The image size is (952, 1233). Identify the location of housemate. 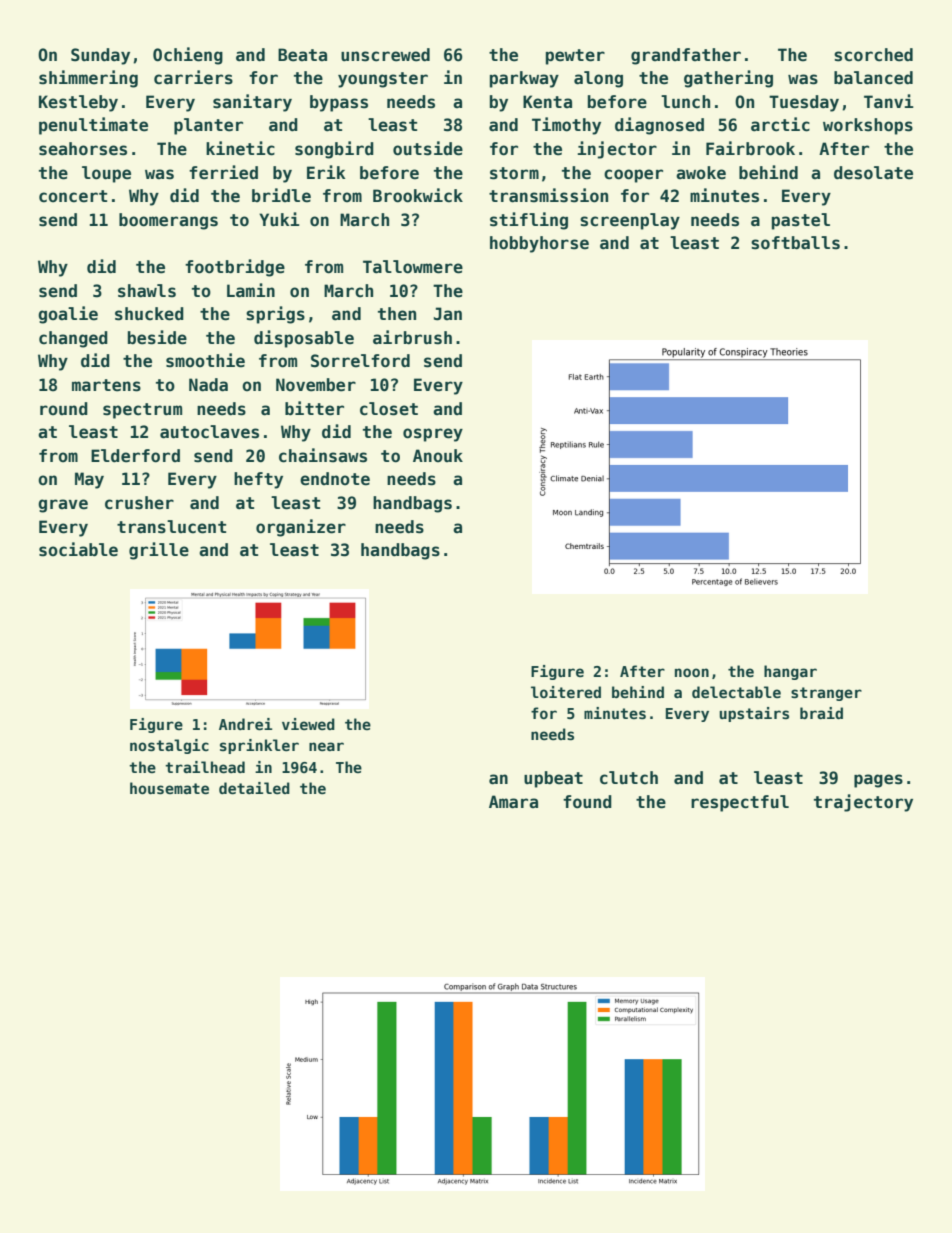
(169, 788).
